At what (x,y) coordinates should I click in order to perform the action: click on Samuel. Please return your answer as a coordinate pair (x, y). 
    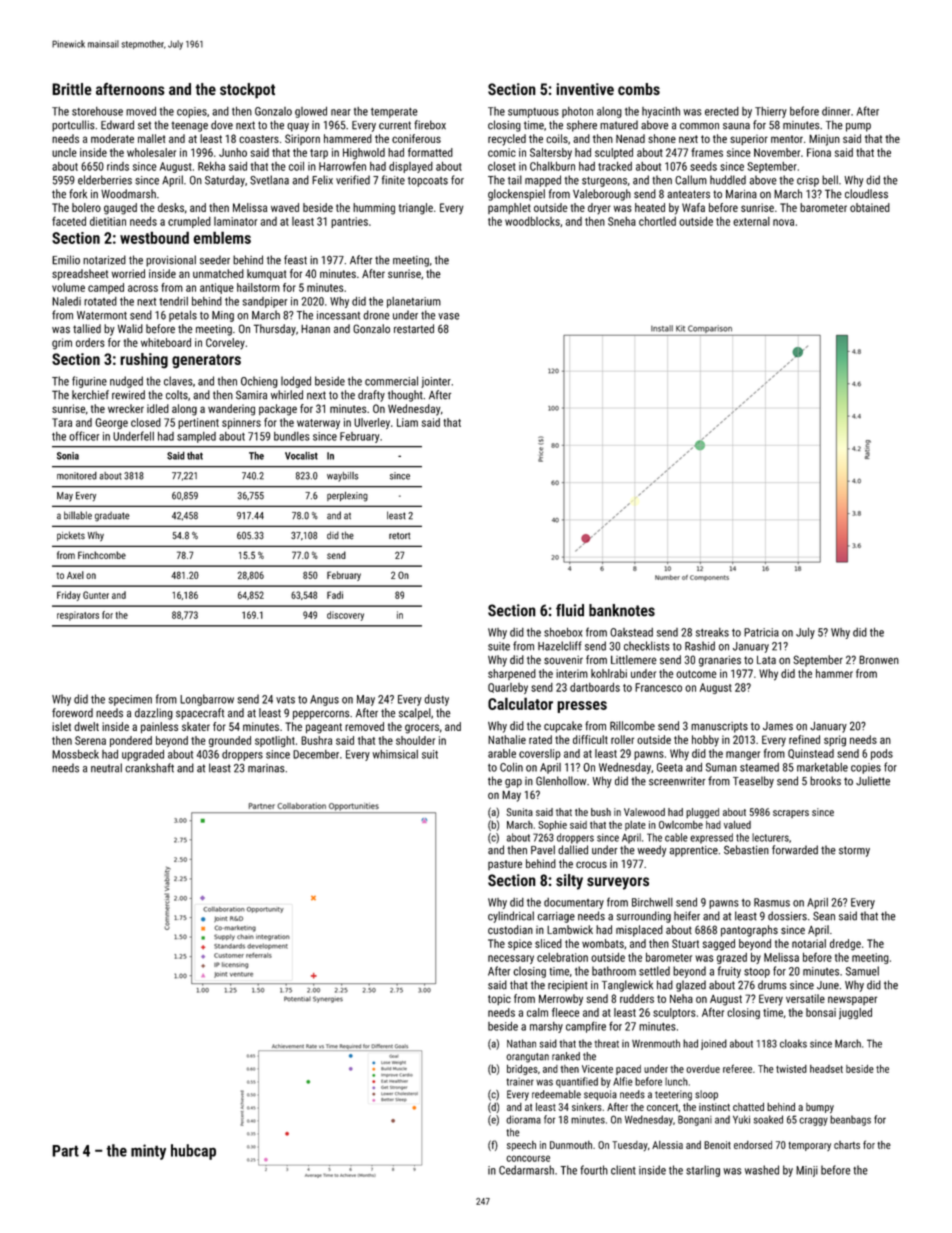
    Looking at the image, I should click on (862, 971).
